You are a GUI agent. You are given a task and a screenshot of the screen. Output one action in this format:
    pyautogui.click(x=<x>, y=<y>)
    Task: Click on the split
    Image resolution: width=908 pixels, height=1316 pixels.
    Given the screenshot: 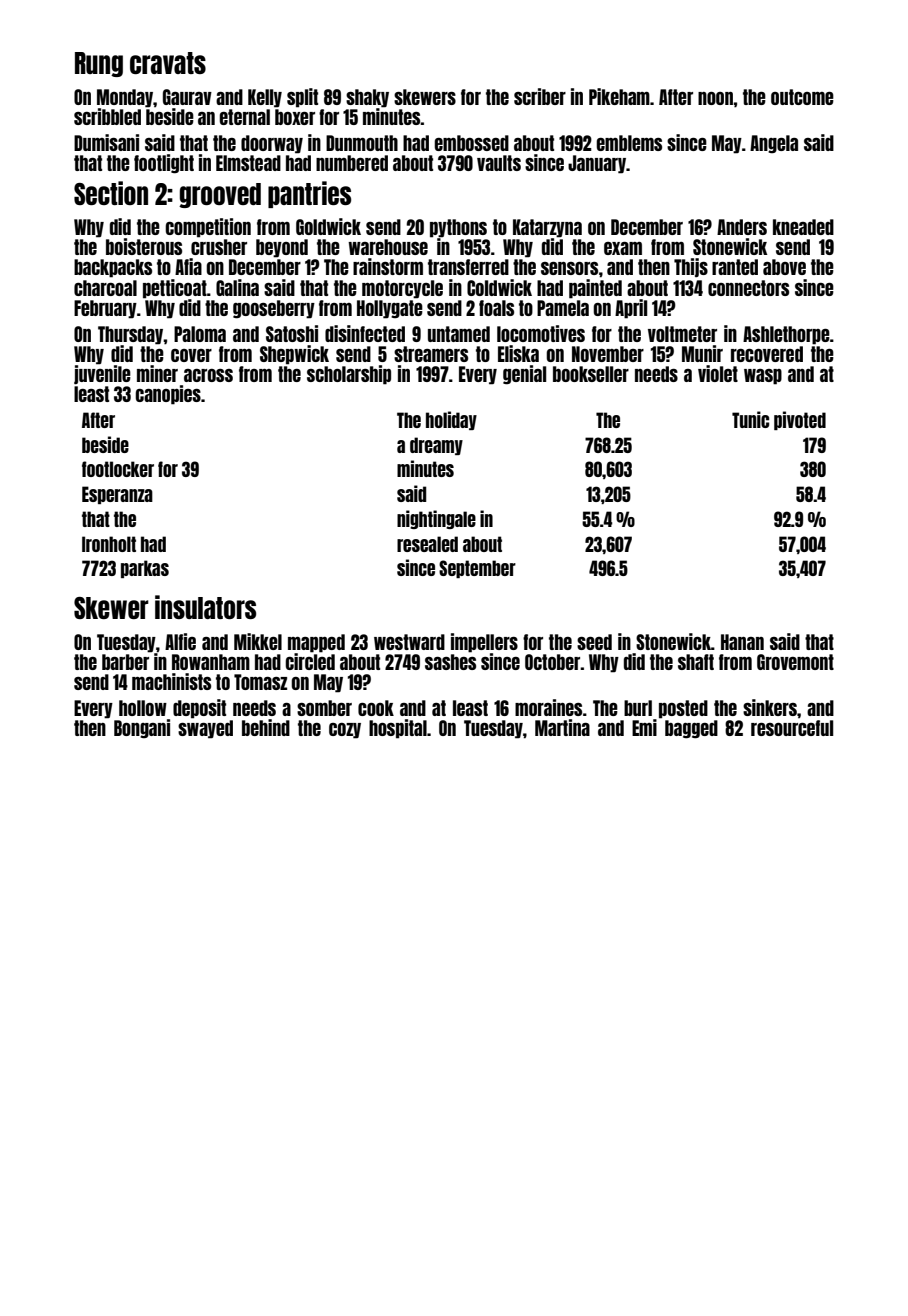 What is the action you would take?
    pyautogui.click(x=302, y=98)
